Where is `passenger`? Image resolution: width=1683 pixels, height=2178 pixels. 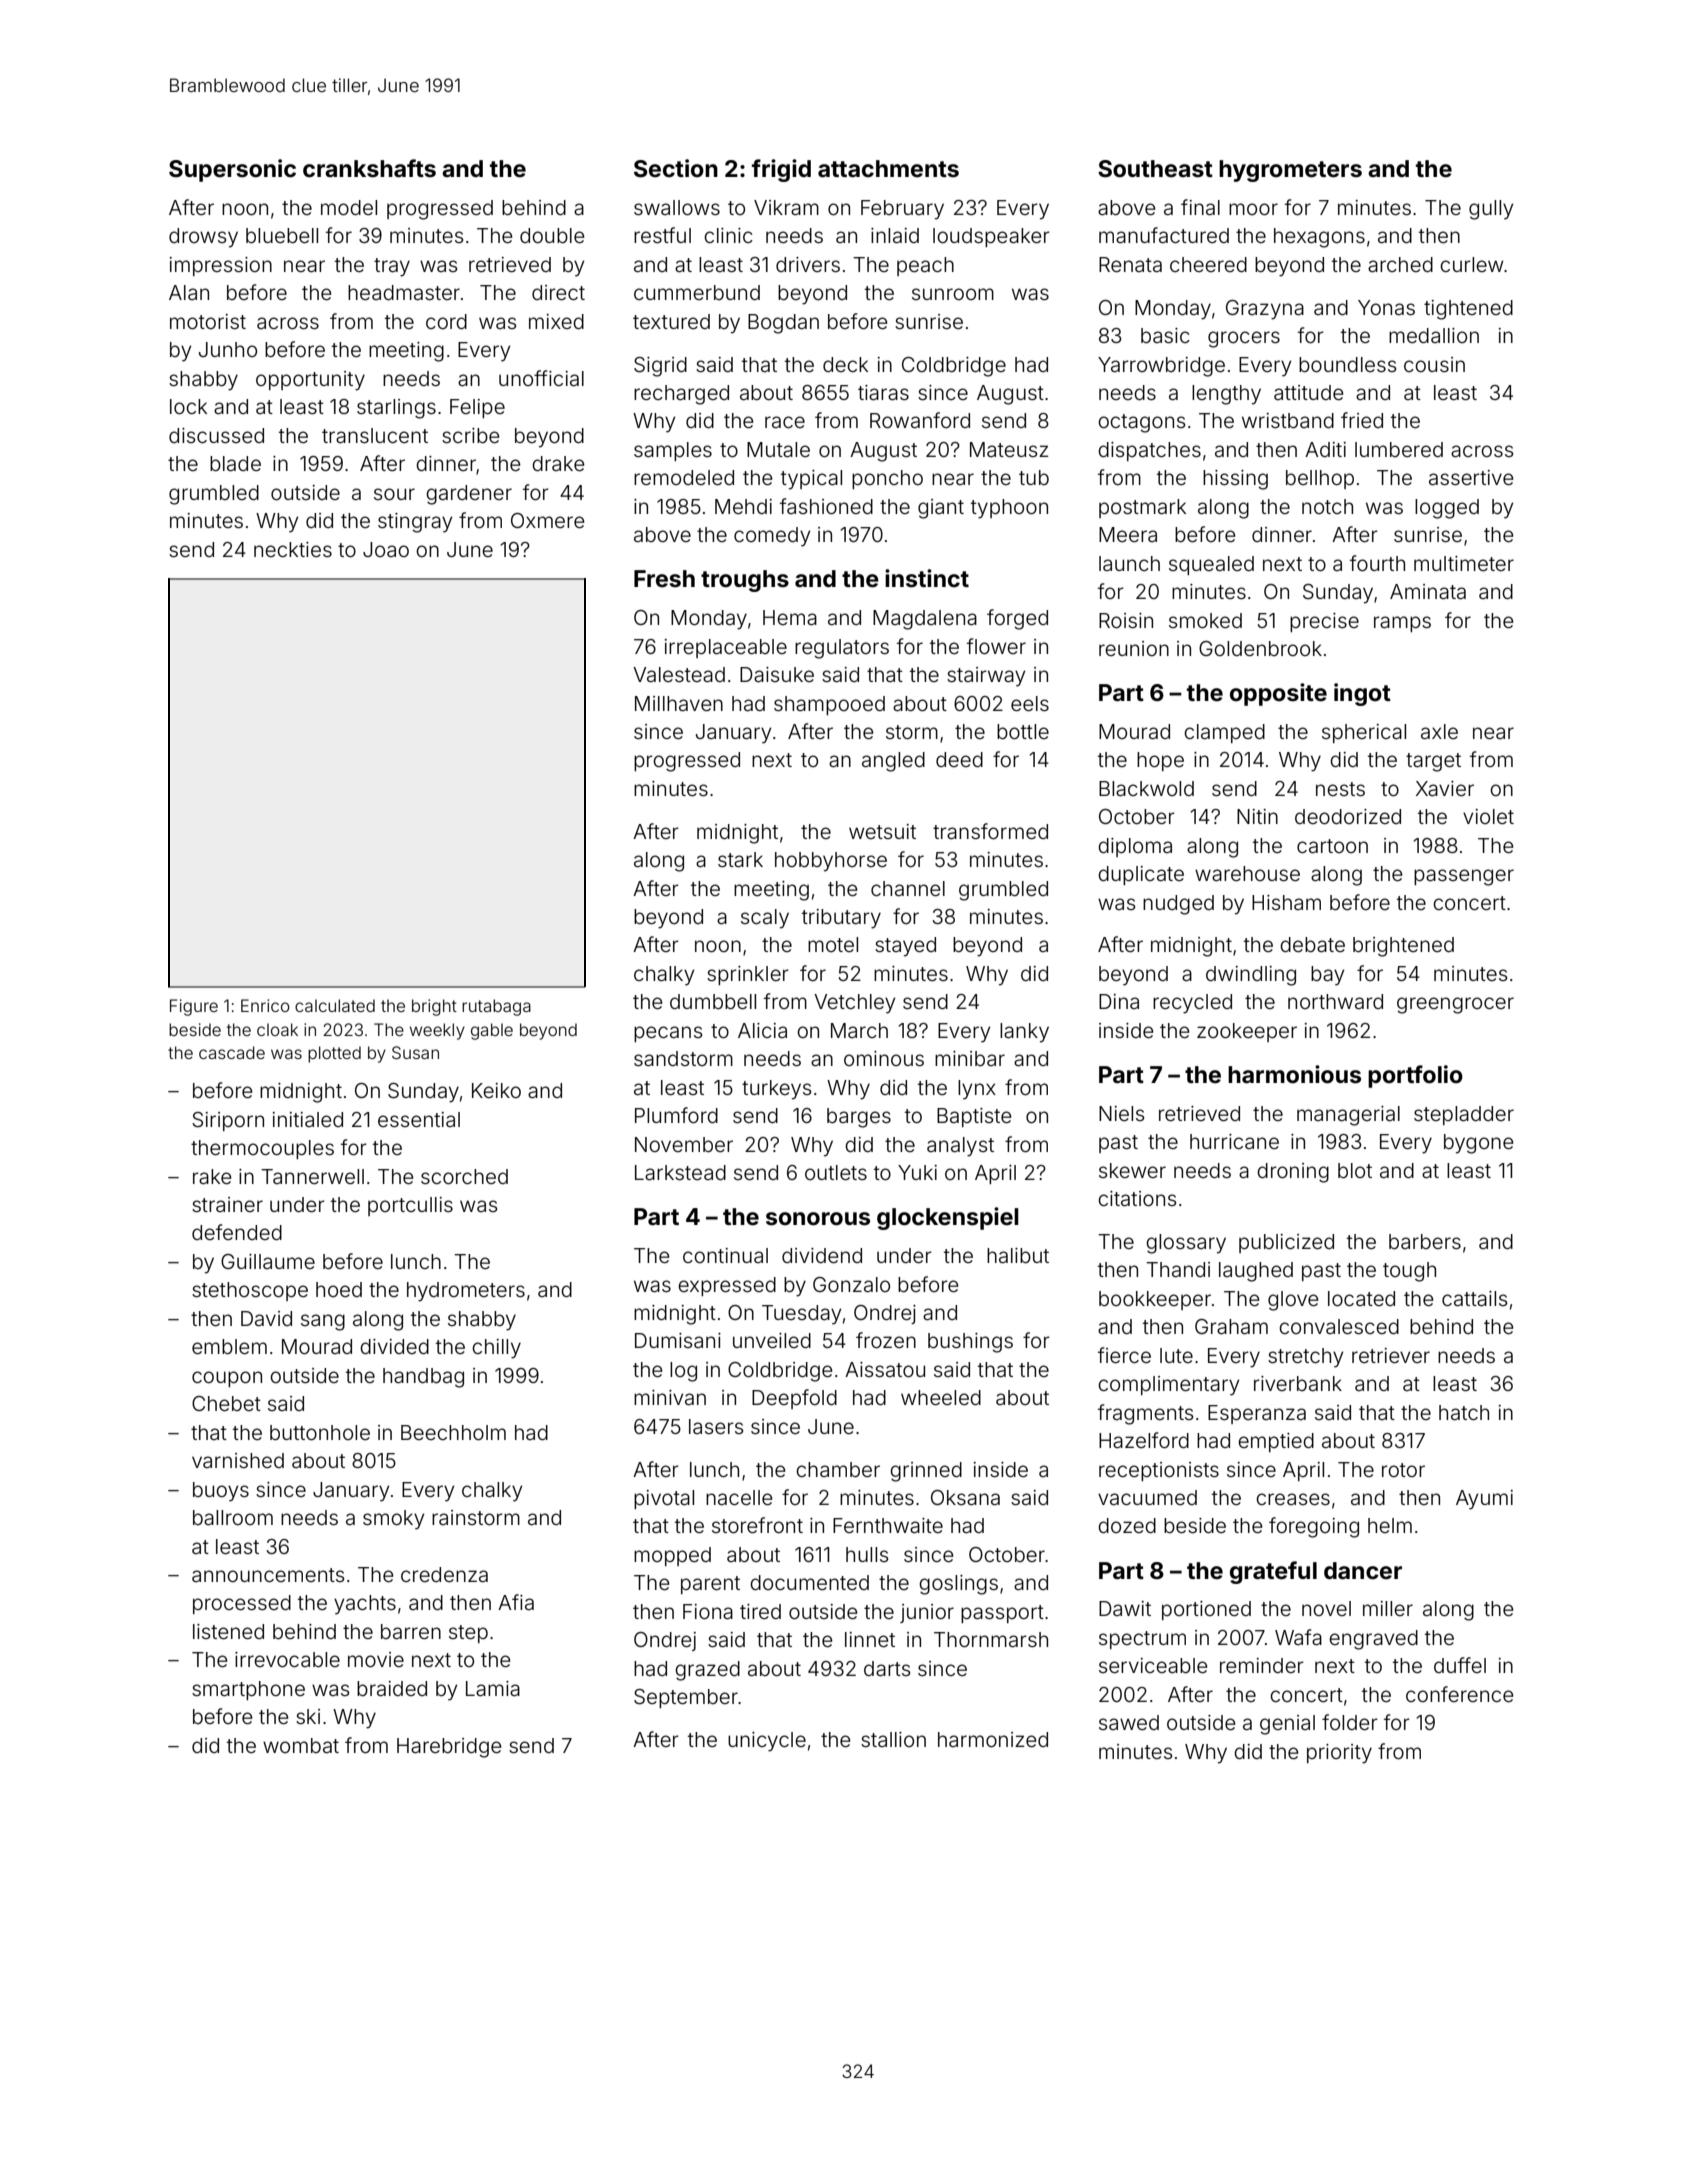
passenger is located at coordinates (1464, 877).
